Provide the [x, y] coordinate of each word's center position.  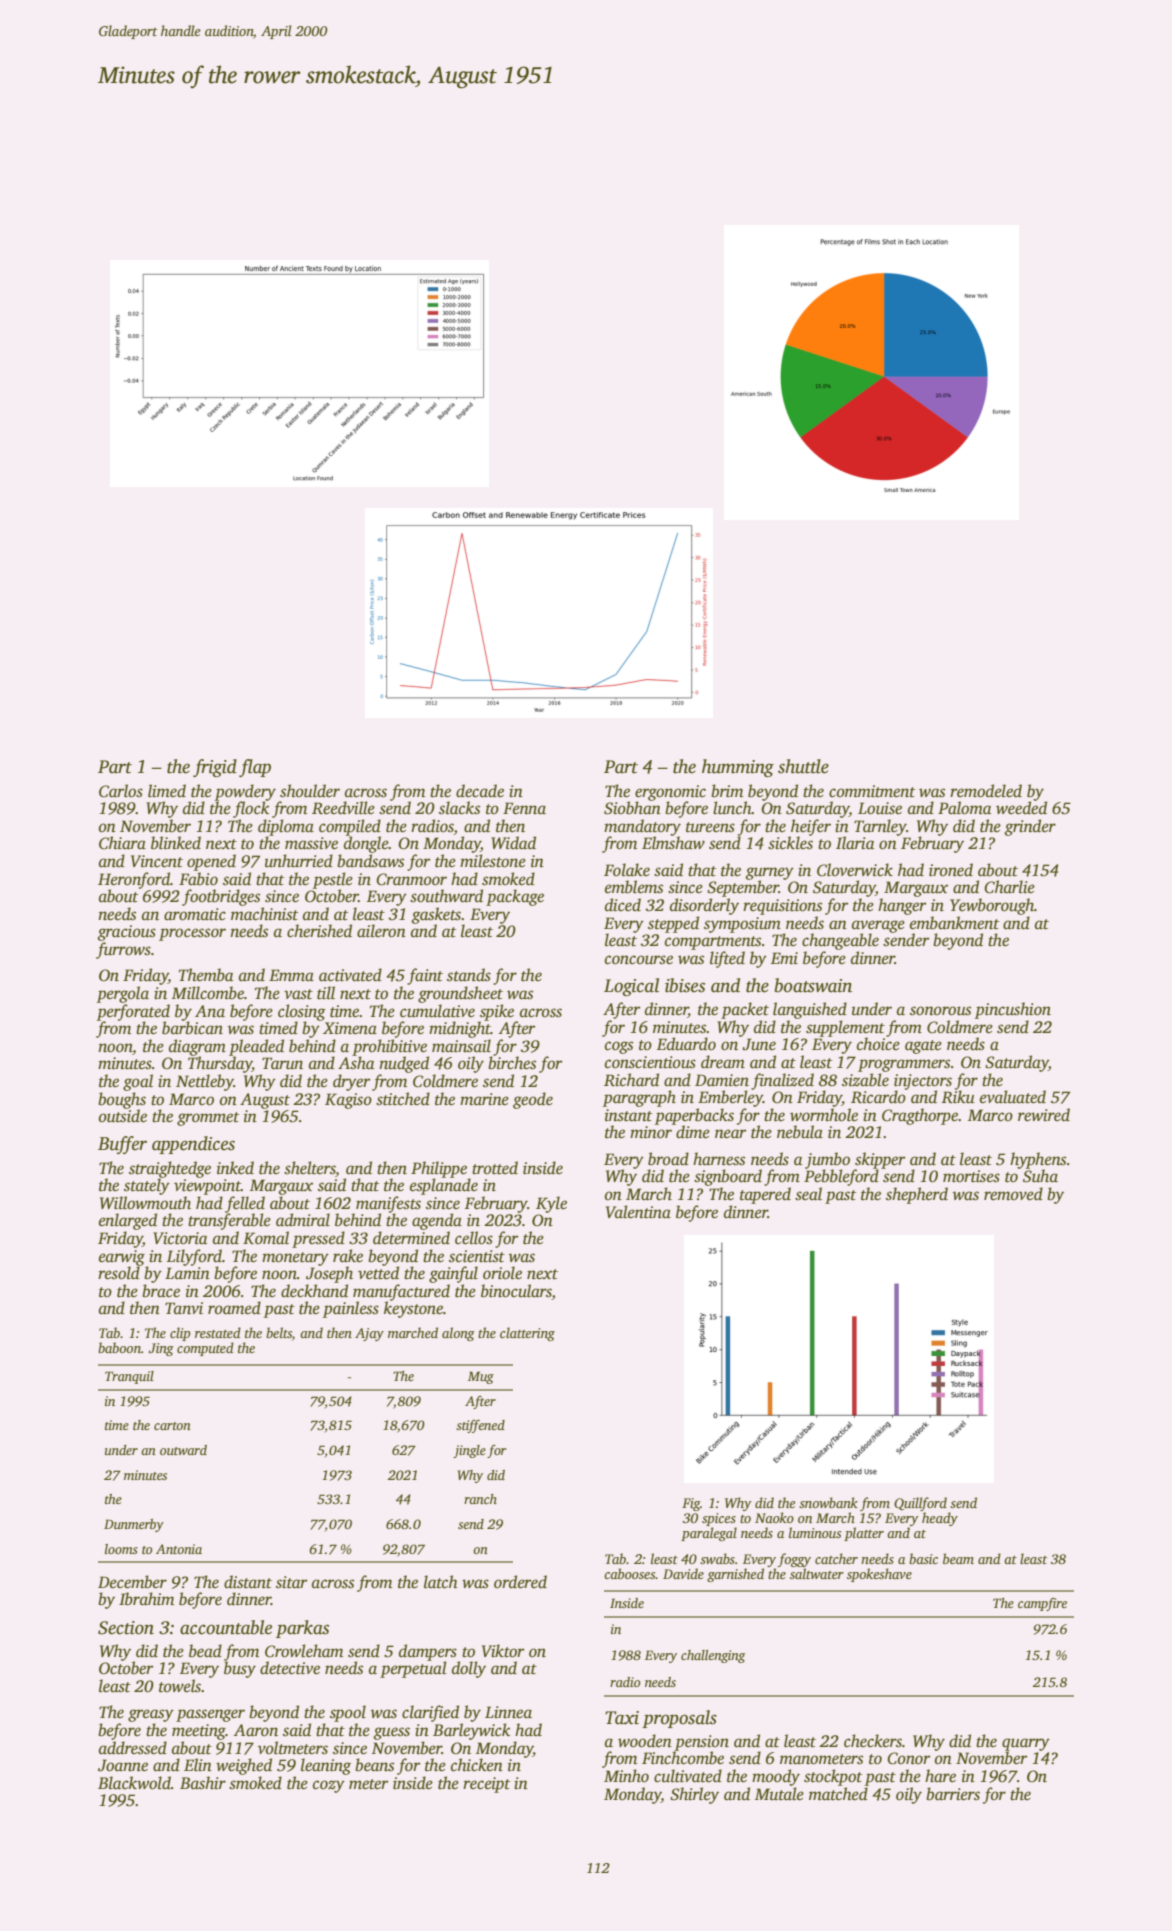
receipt [486, 1785]
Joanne [123, 1765]
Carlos [121, 791]
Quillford [920, 1504]
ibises [685, 985]
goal [138, 1082]
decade [480, 791]
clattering [527, 1334]
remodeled [986, 791]
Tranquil [129, 1377]
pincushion [1013, 1010]
